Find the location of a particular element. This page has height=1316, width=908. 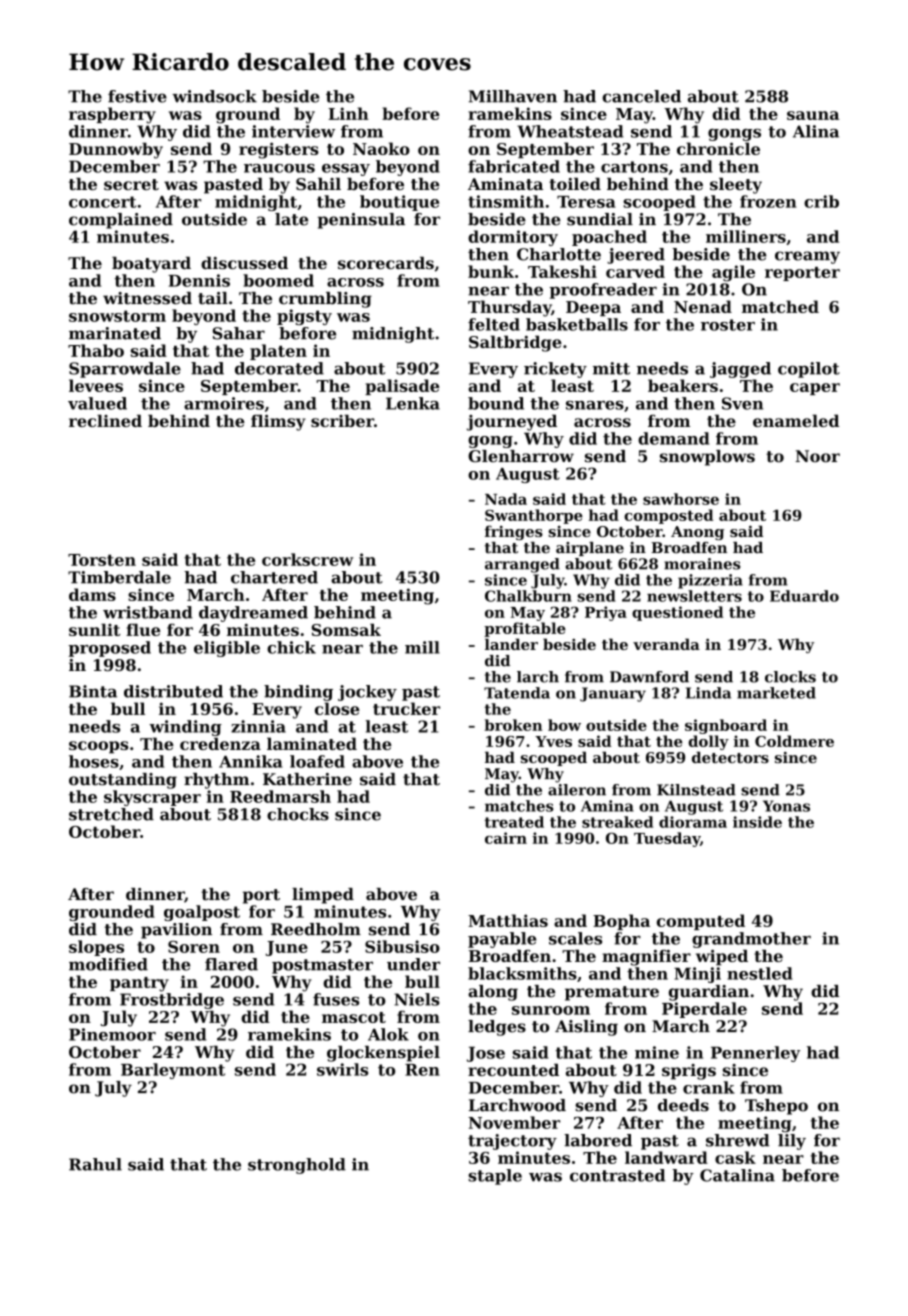

fuses is located at coordinates (336, 999).
